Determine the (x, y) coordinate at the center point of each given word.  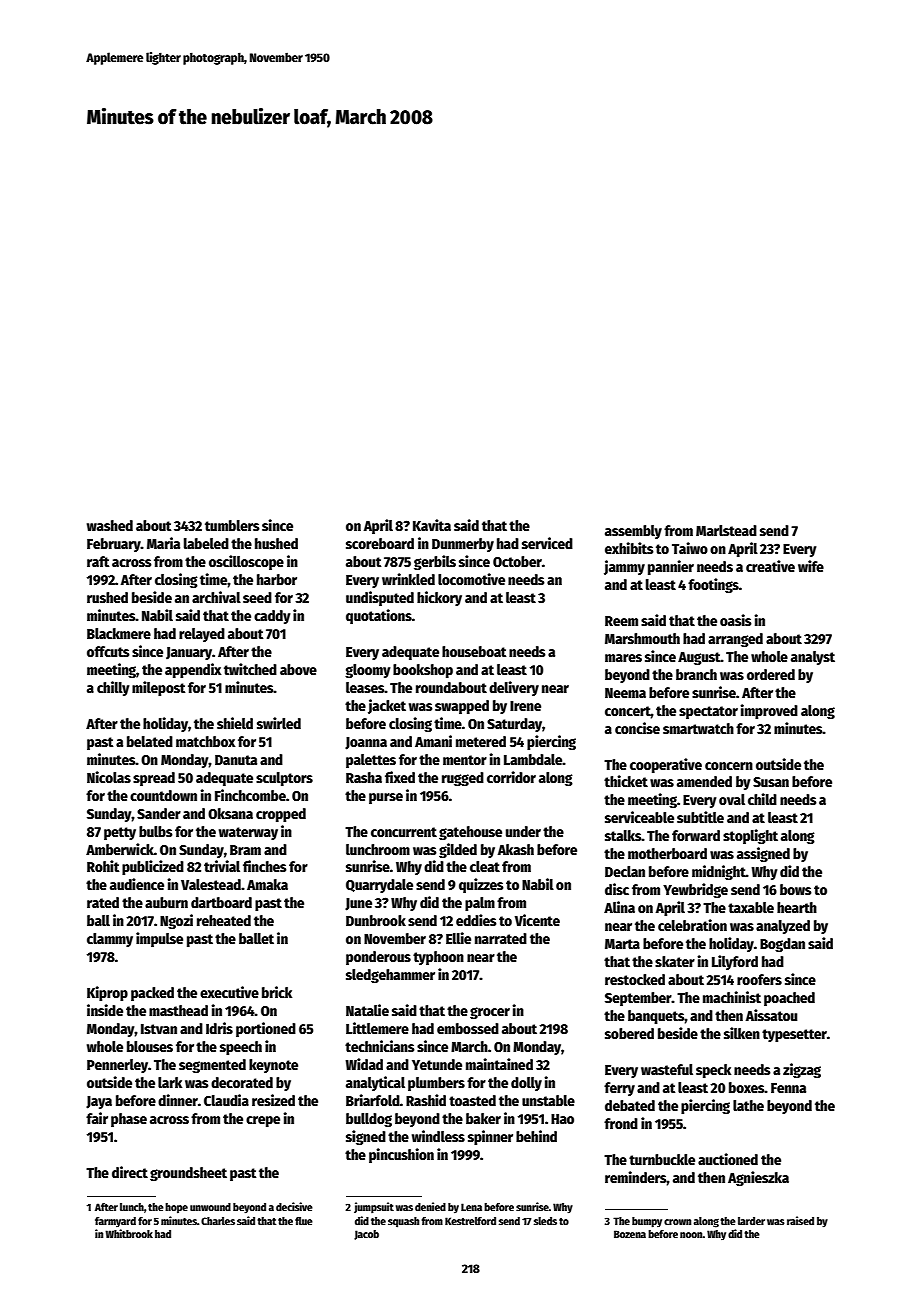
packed (152, 994)
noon (691, 1235)
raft (98, 561)
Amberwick (120, 849)
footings (713, 585)
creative (770, 566)
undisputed (380, 598)
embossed (468, 1028)
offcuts (108, 651)
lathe (748, 1105)
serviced (547, 543)
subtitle (700, 817)
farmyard (115, 1222)
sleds (545, 1221)
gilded (458, 850)
